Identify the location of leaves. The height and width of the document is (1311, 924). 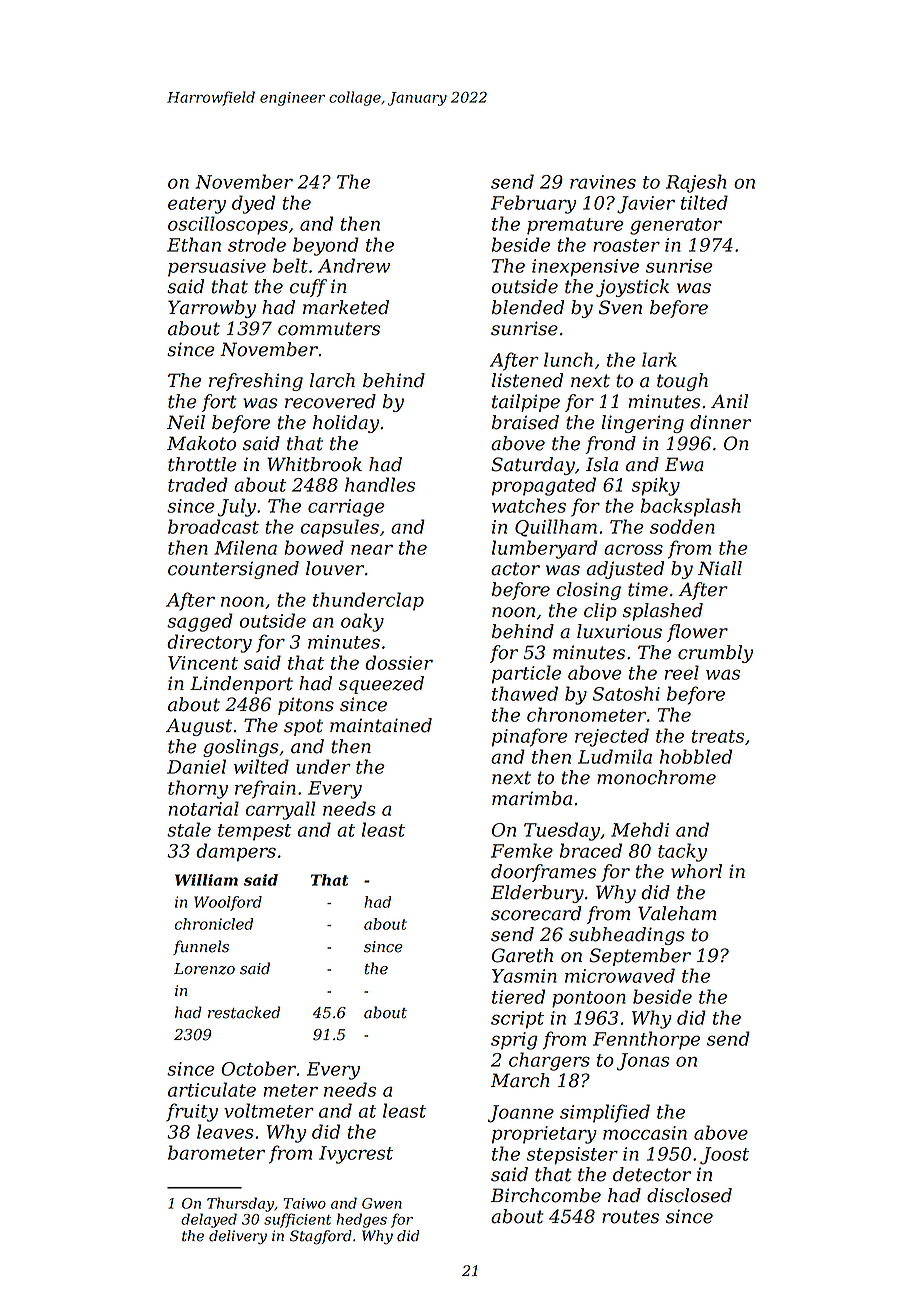
(225, 1131).
